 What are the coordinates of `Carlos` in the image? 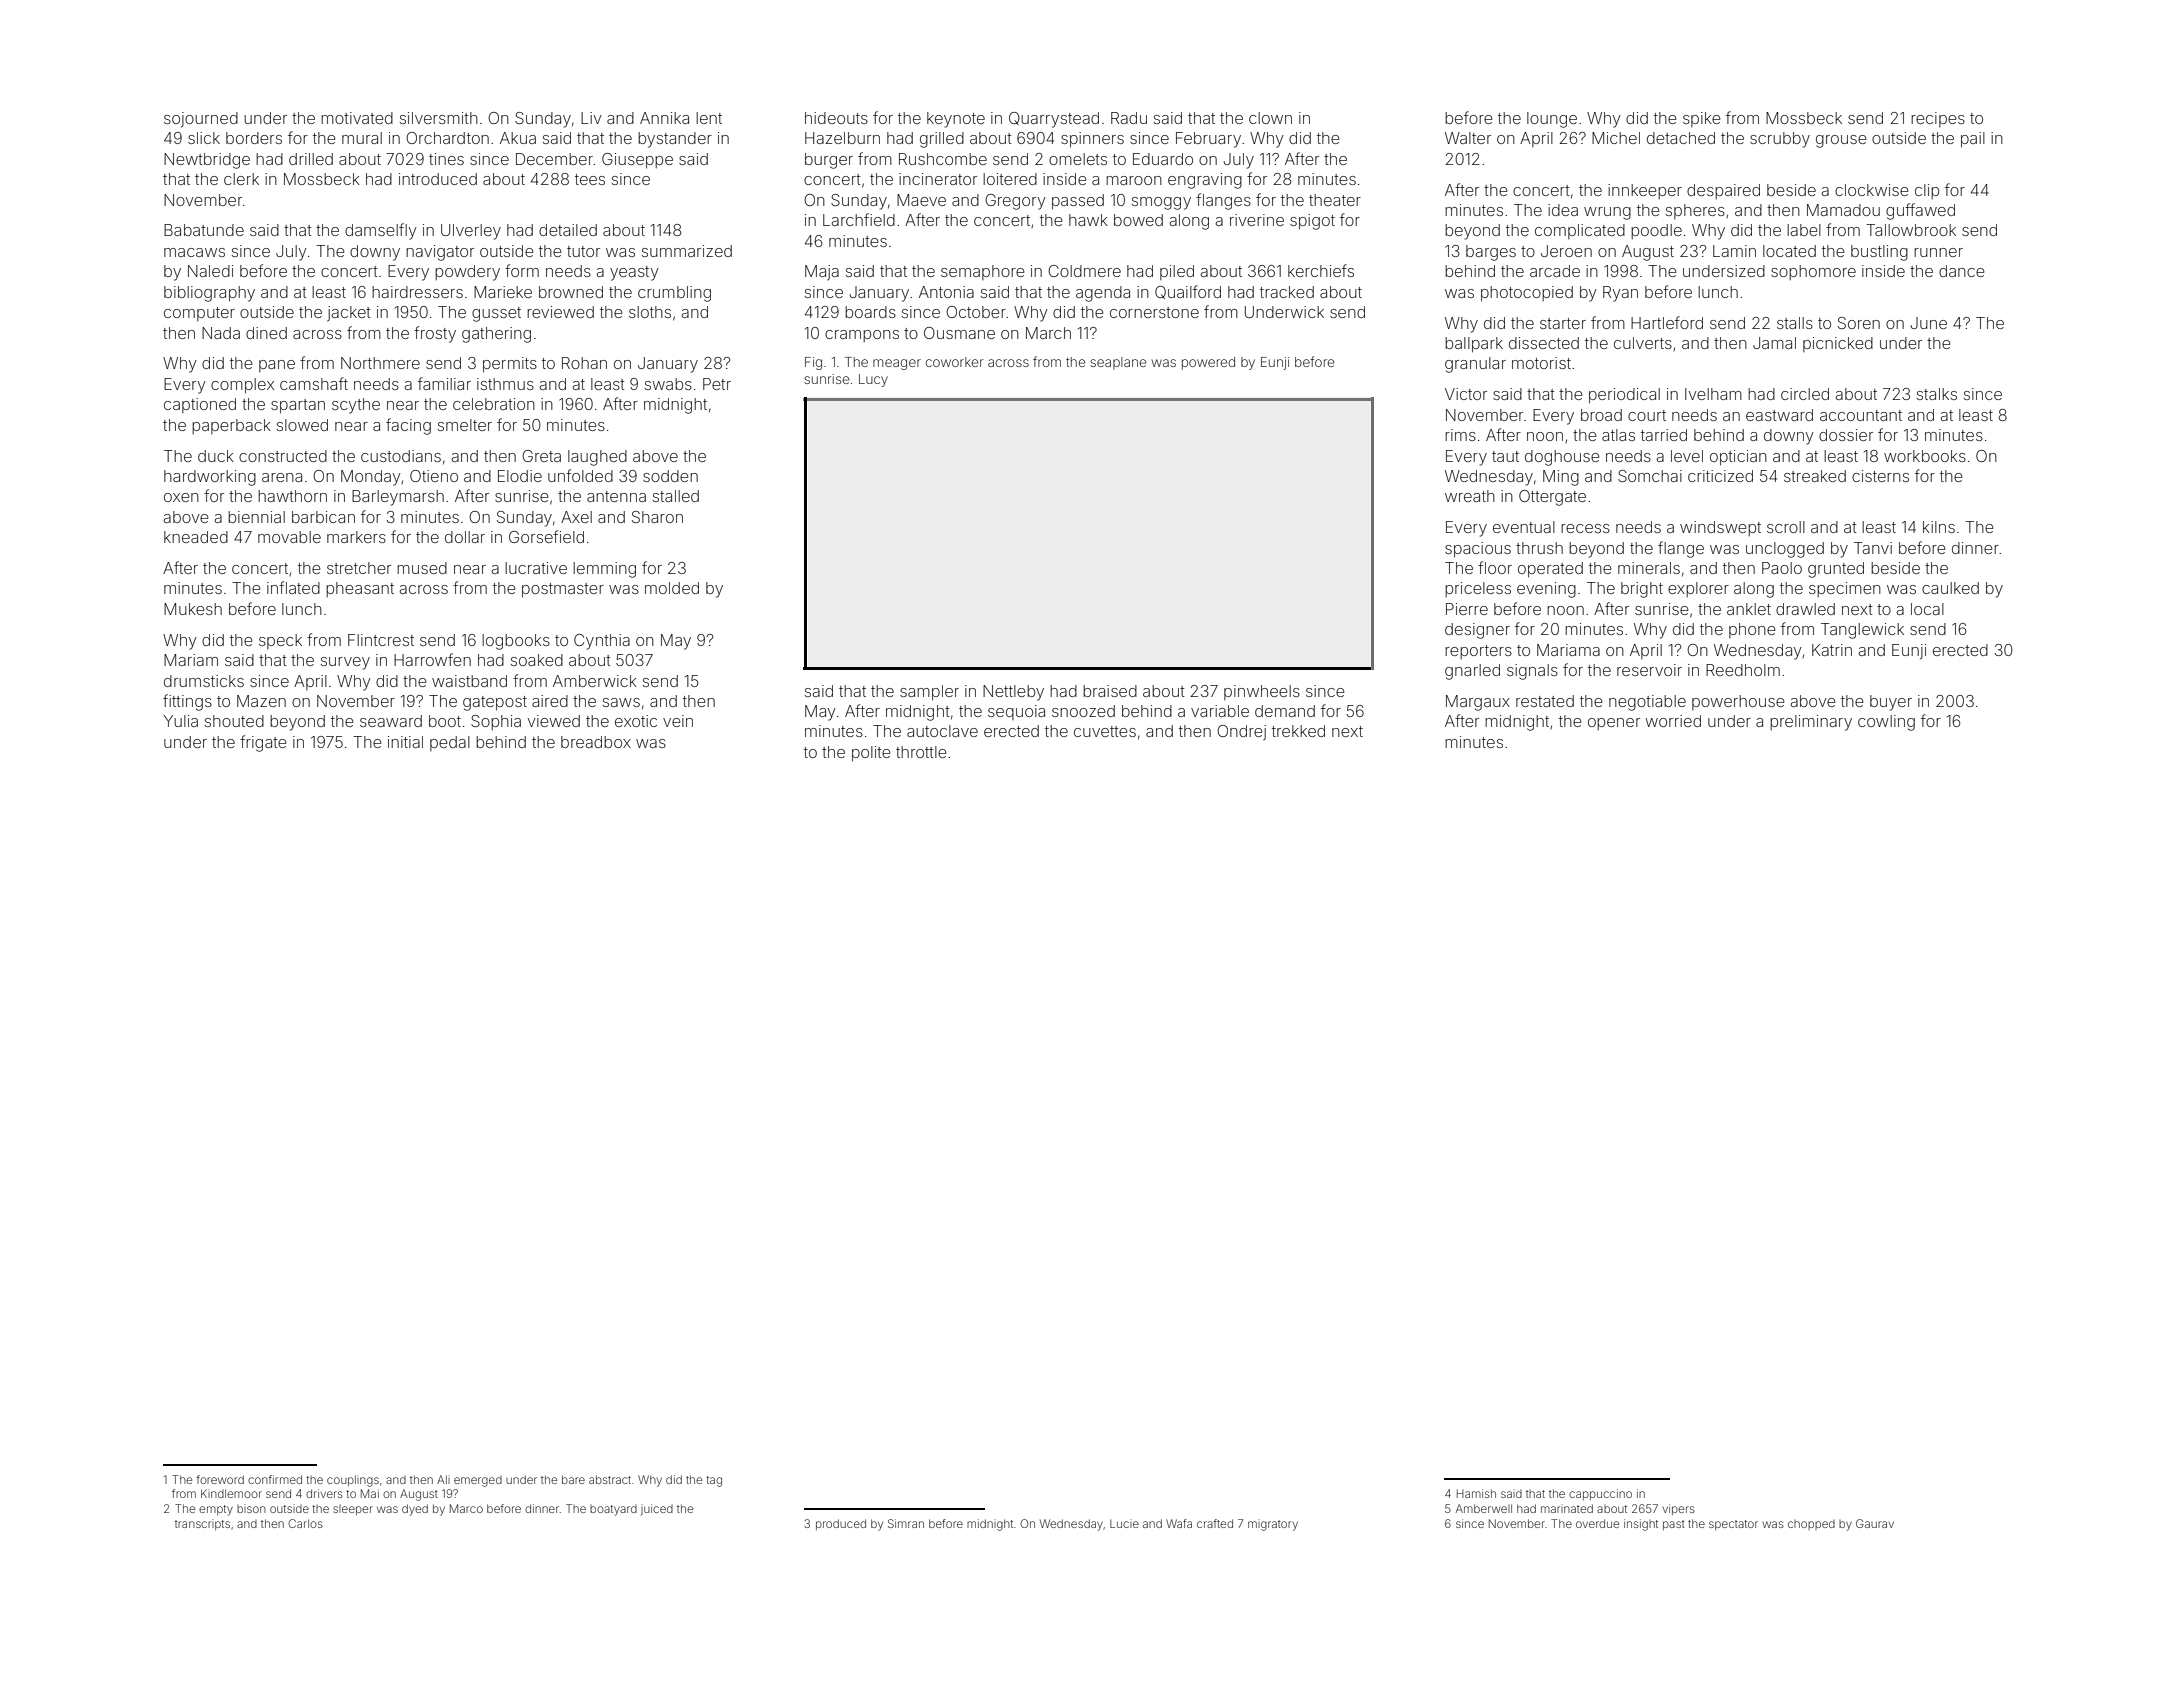 It's located at (305, 1523).
